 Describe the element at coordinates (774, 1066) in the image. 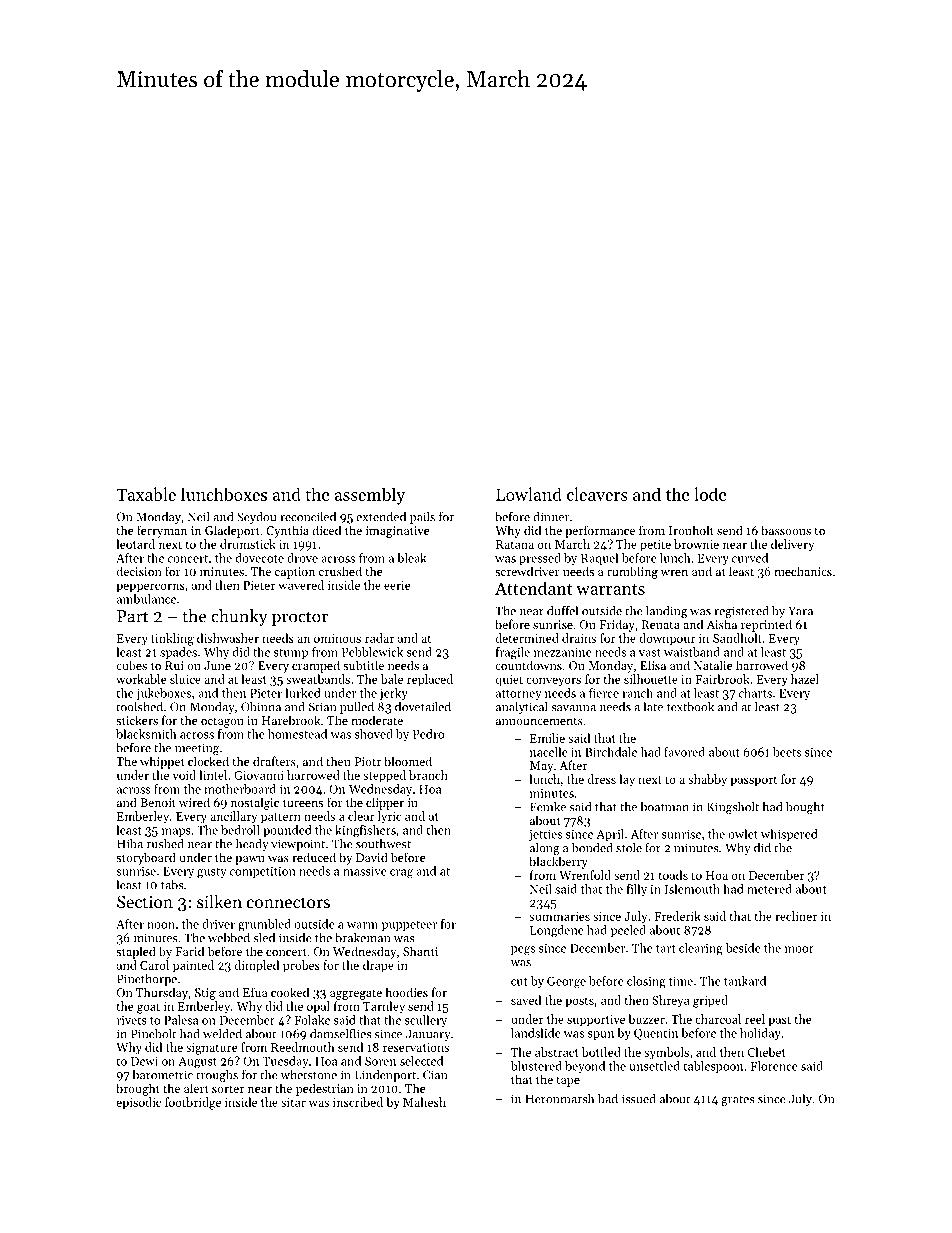

I see `Florence` at that location.
